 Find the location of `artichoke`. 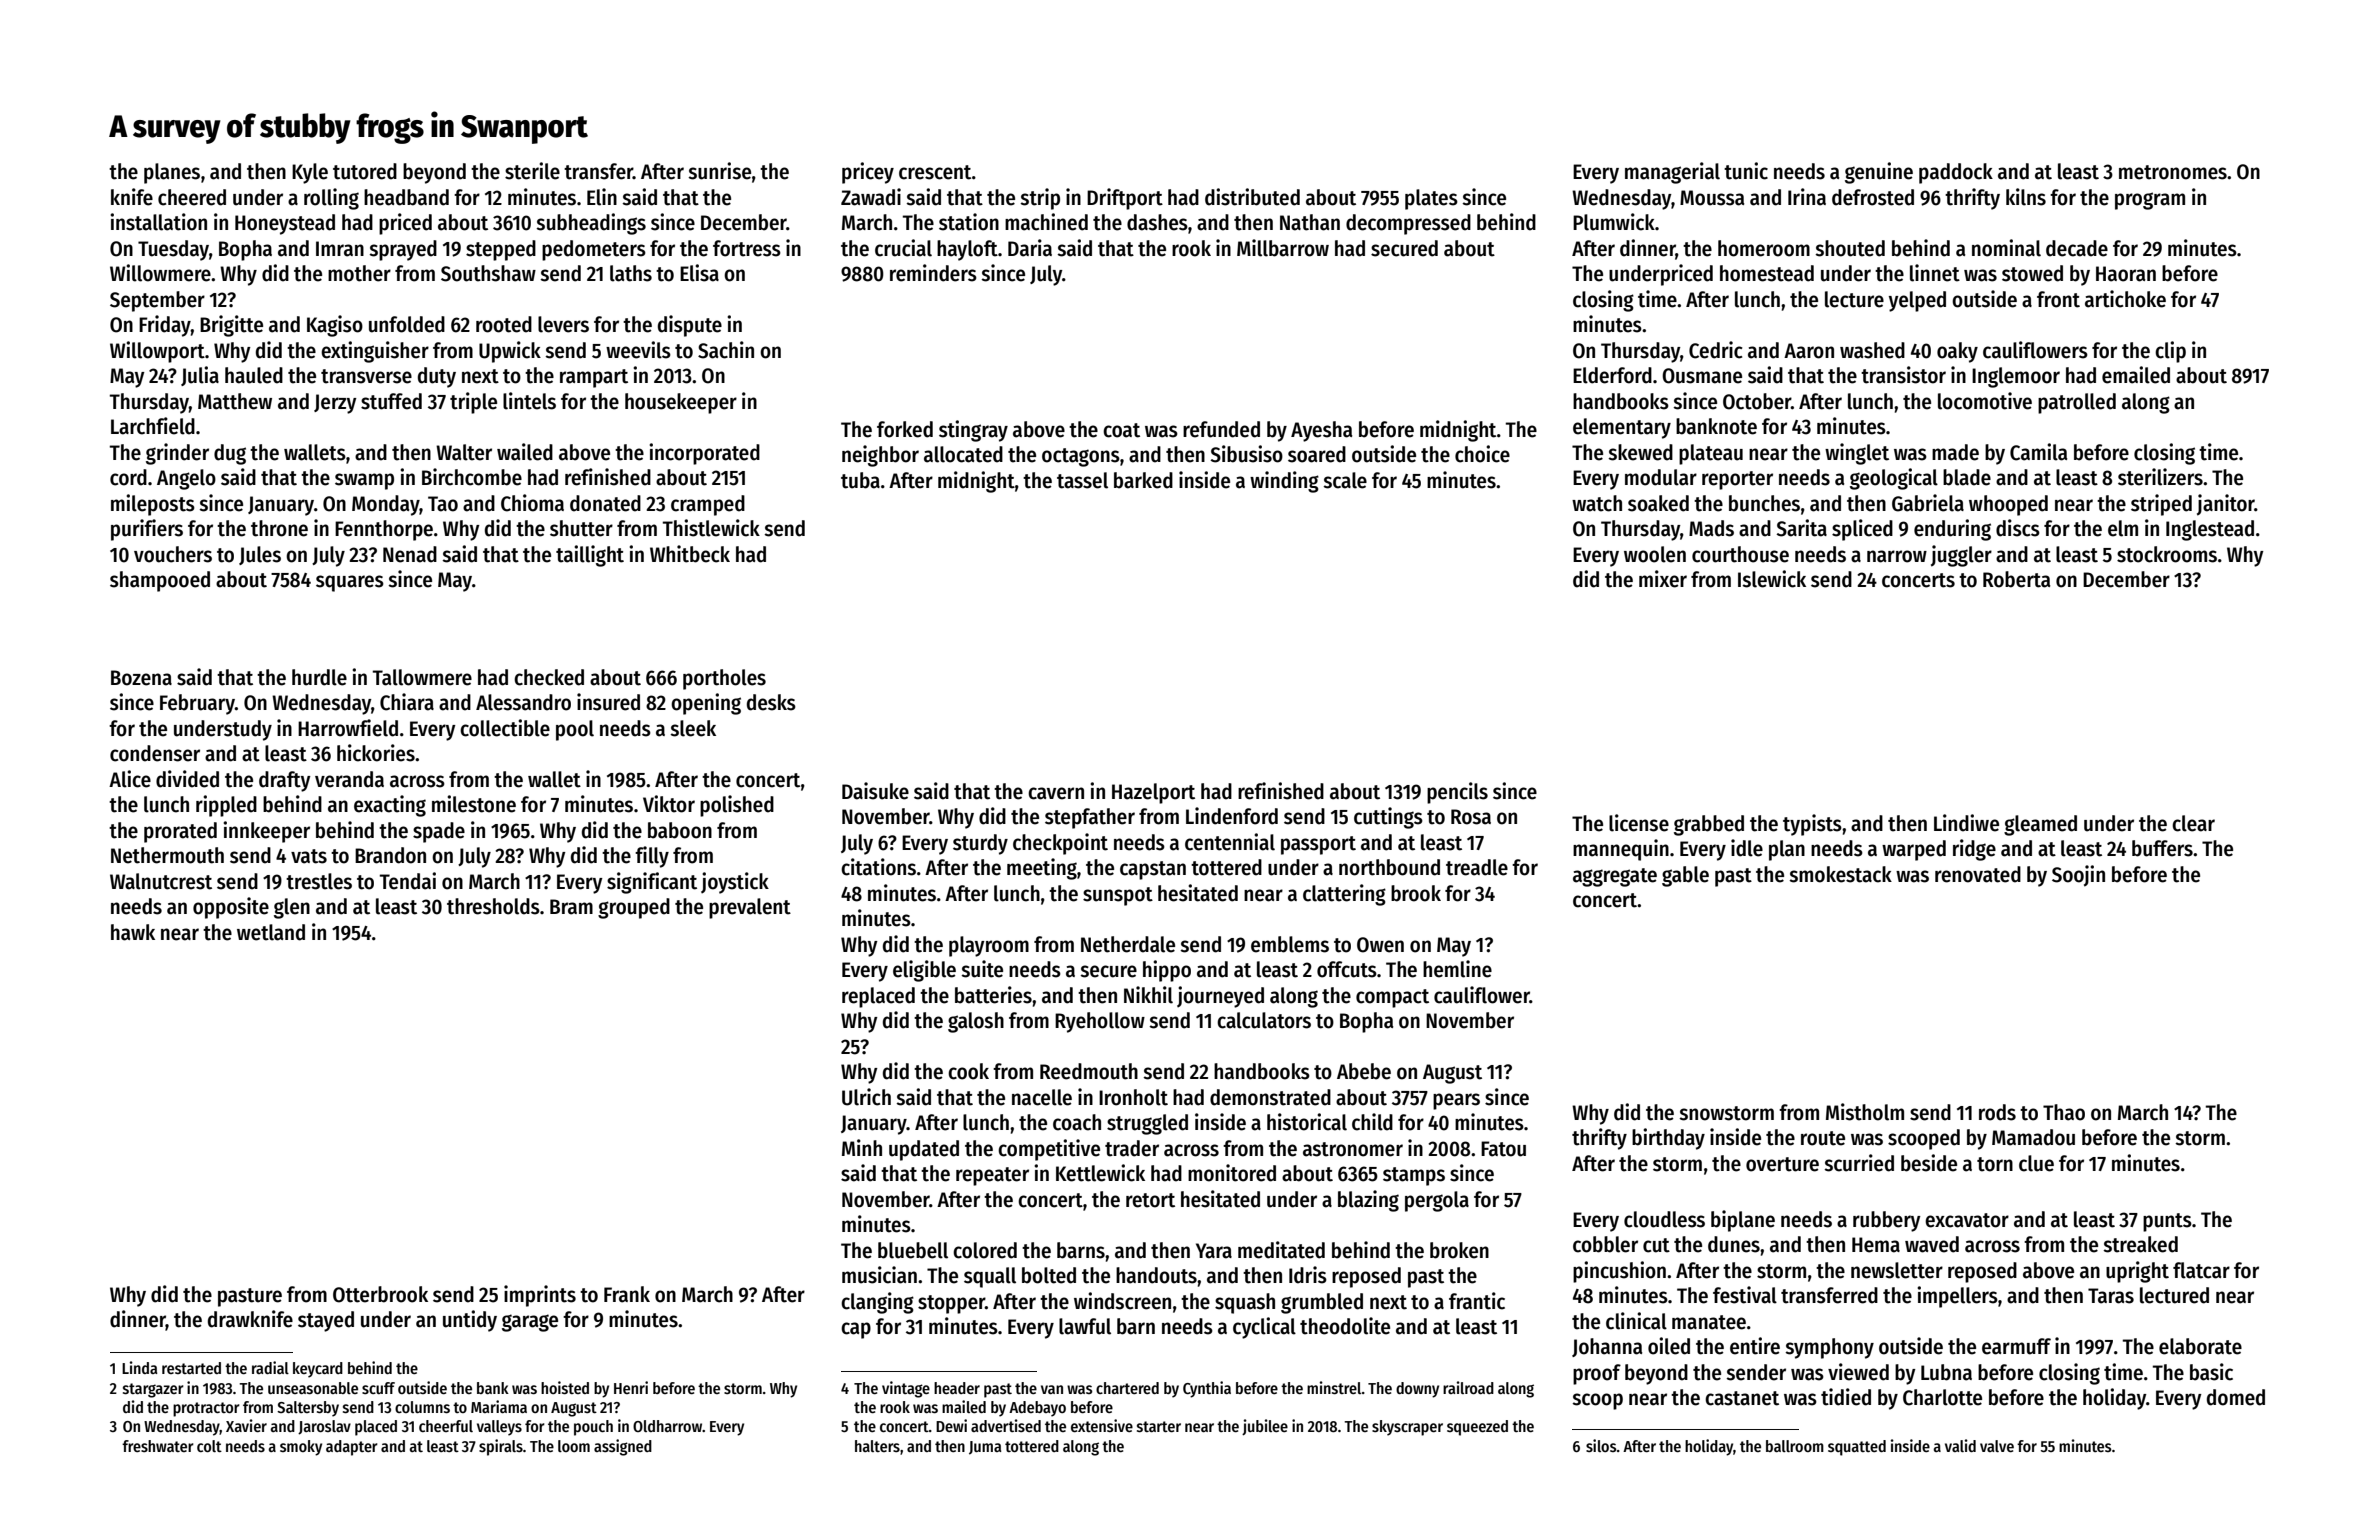

artichoke is located at coordinates (2125, 299).
